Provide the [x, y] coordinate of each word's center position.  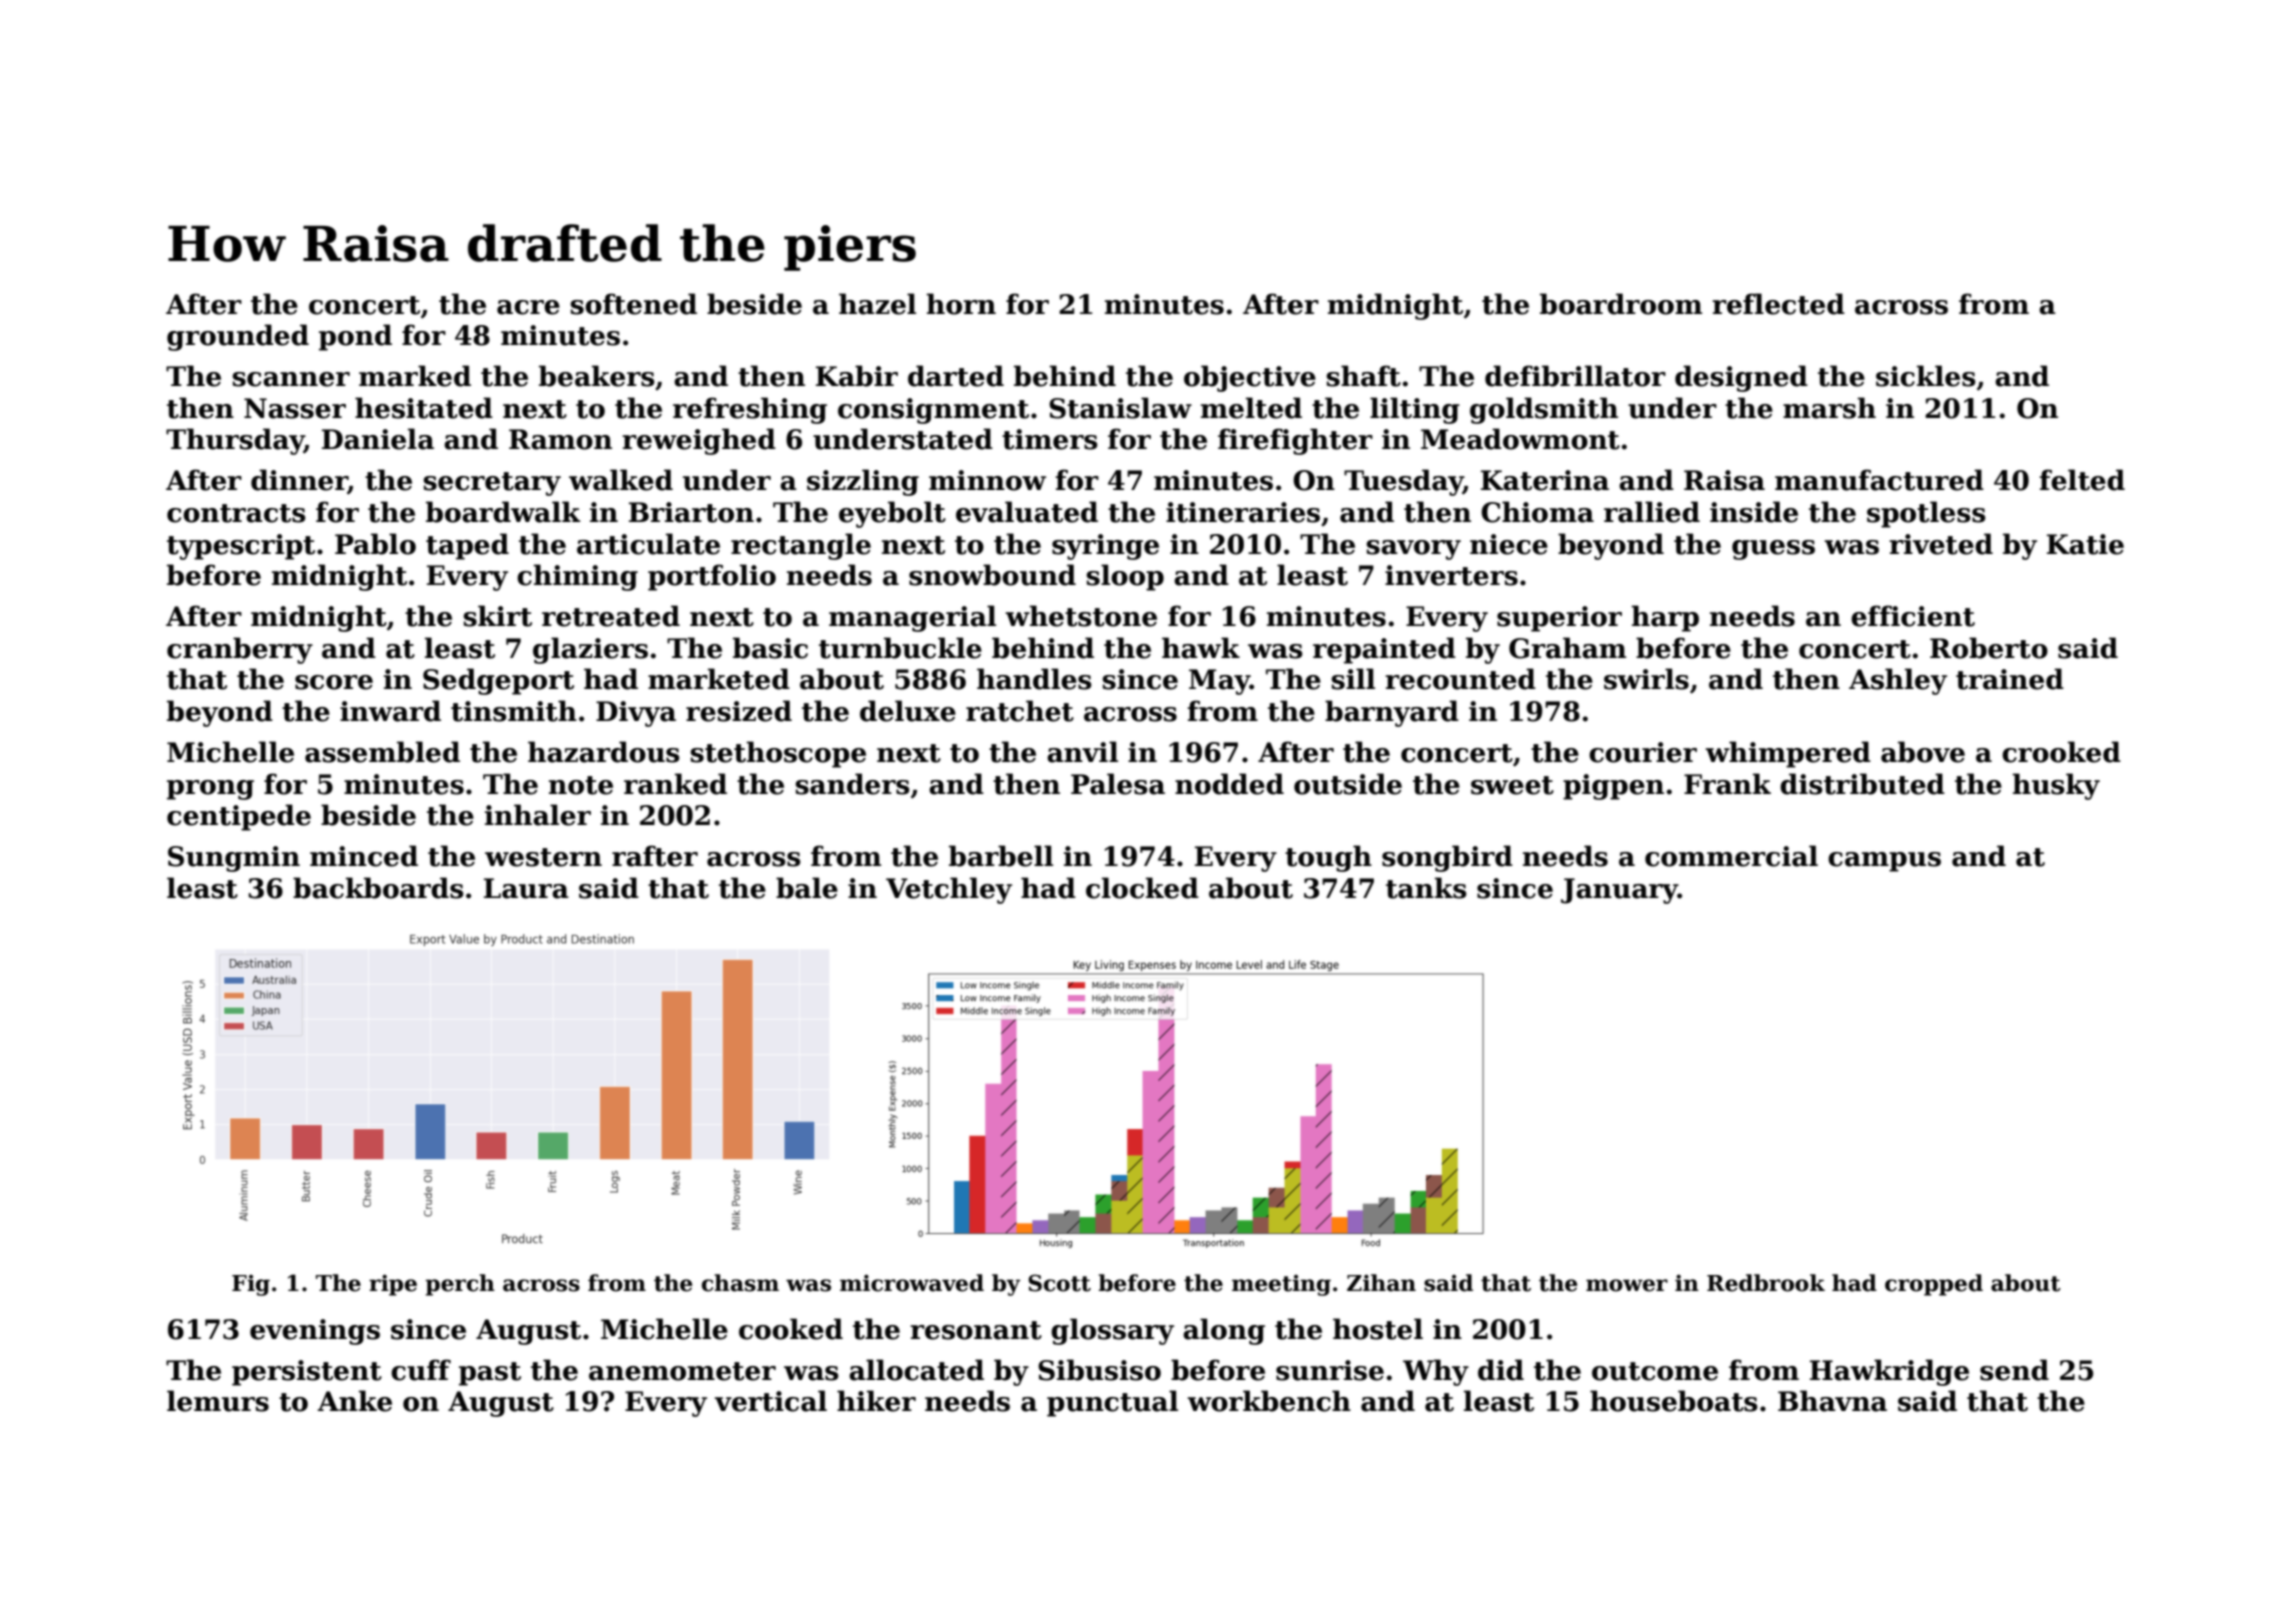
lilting [1415, 410]
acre [528, 307]
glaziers [590, 650]
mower [1627, 1285]
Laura [526, 888]
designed [1741, 378]
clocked [1142, 888]
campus [1884, 862]
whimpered [1788, 754]
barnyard [1392, 713]
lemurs [218, 1401]
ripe [393, 1285]
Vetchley [949, 890]
